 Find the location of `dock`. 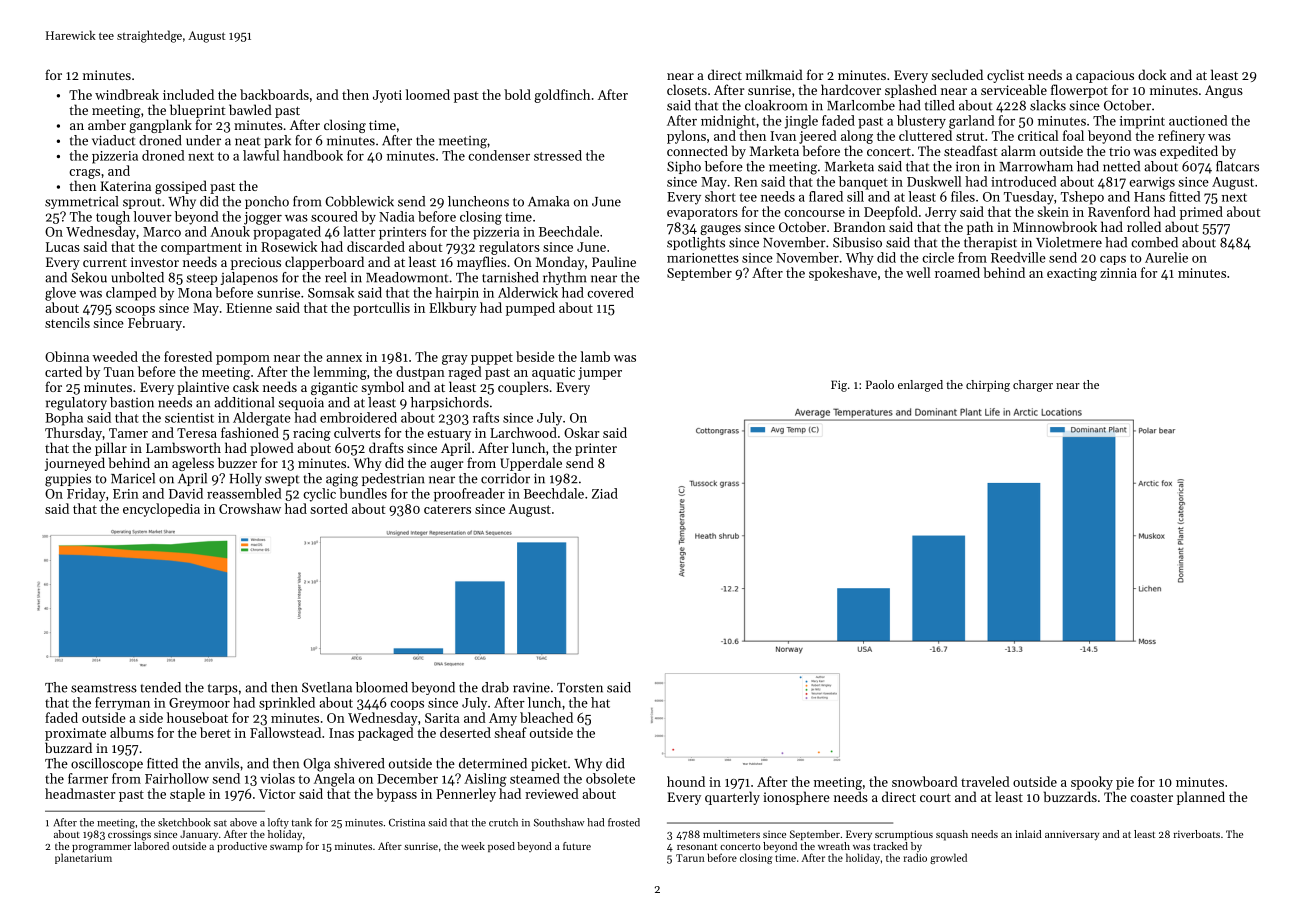

dock is located at coordinates (1152, 74).
